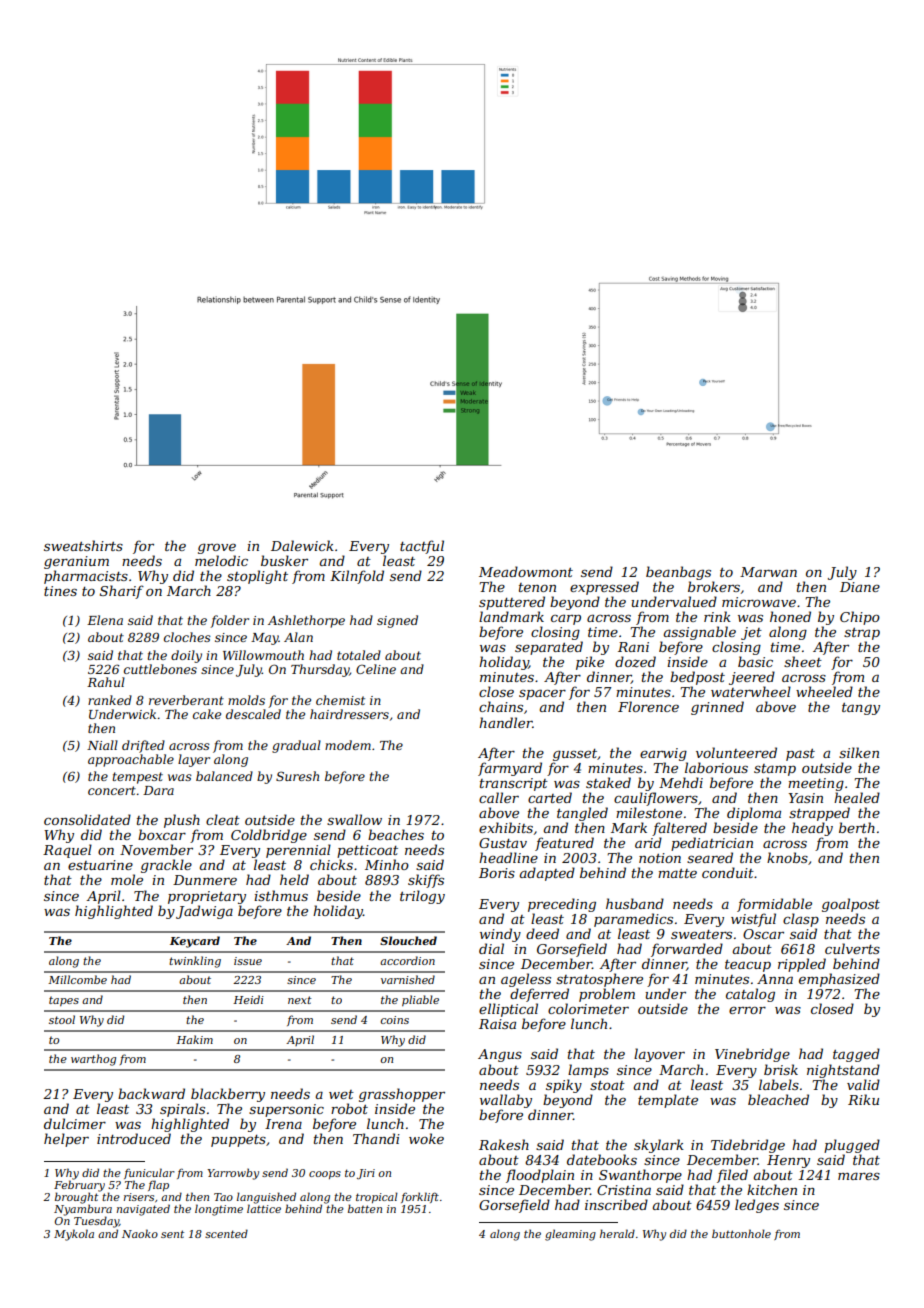 This screenshot has width=924, height=1308. What do you see at coordinates (122, 592) in the screenshot?
I see `Sharif` at bounding box center [122, 592].
